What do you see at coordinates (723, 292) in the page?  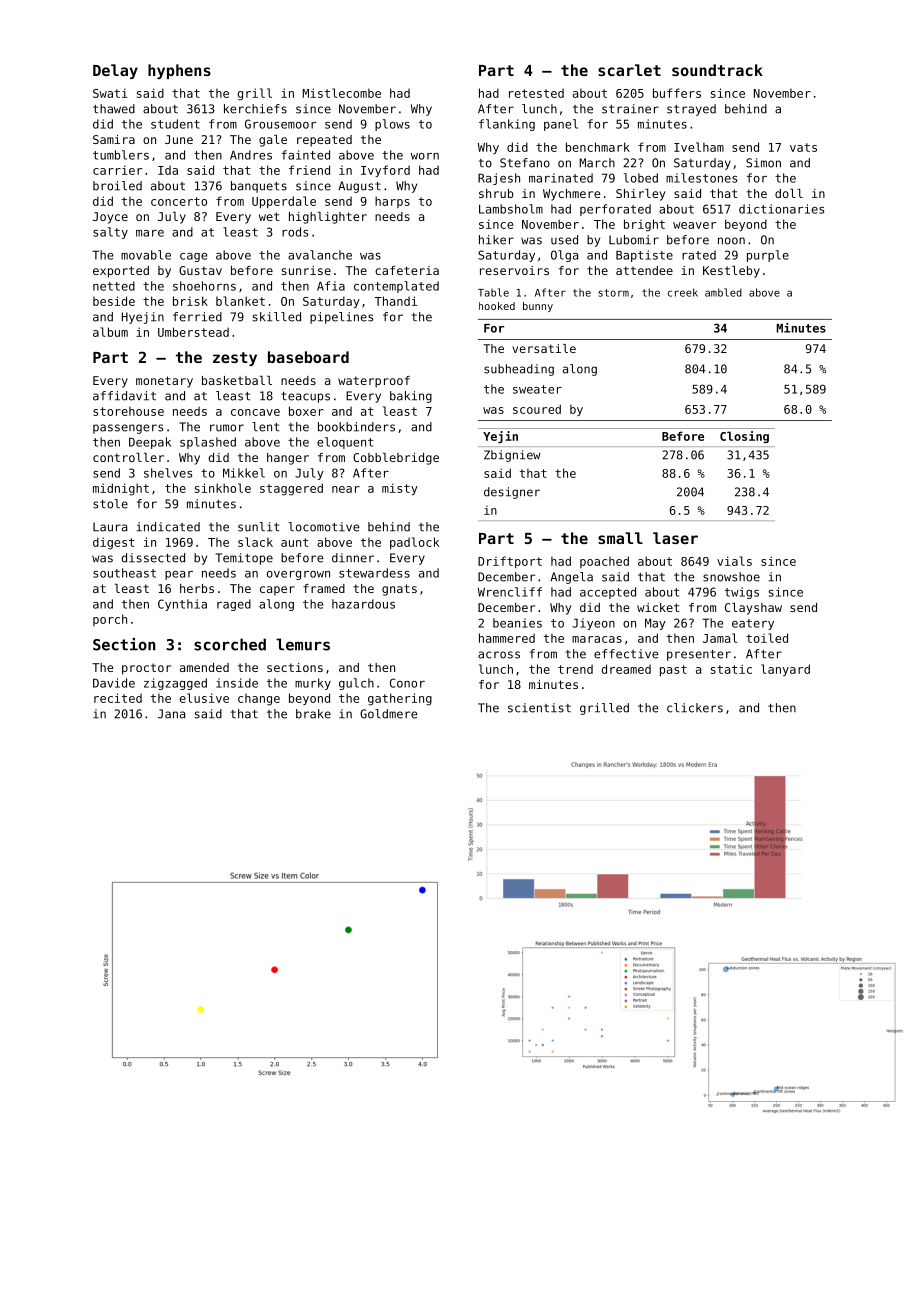 I see `ambled` at bounding box center [723, 292].
